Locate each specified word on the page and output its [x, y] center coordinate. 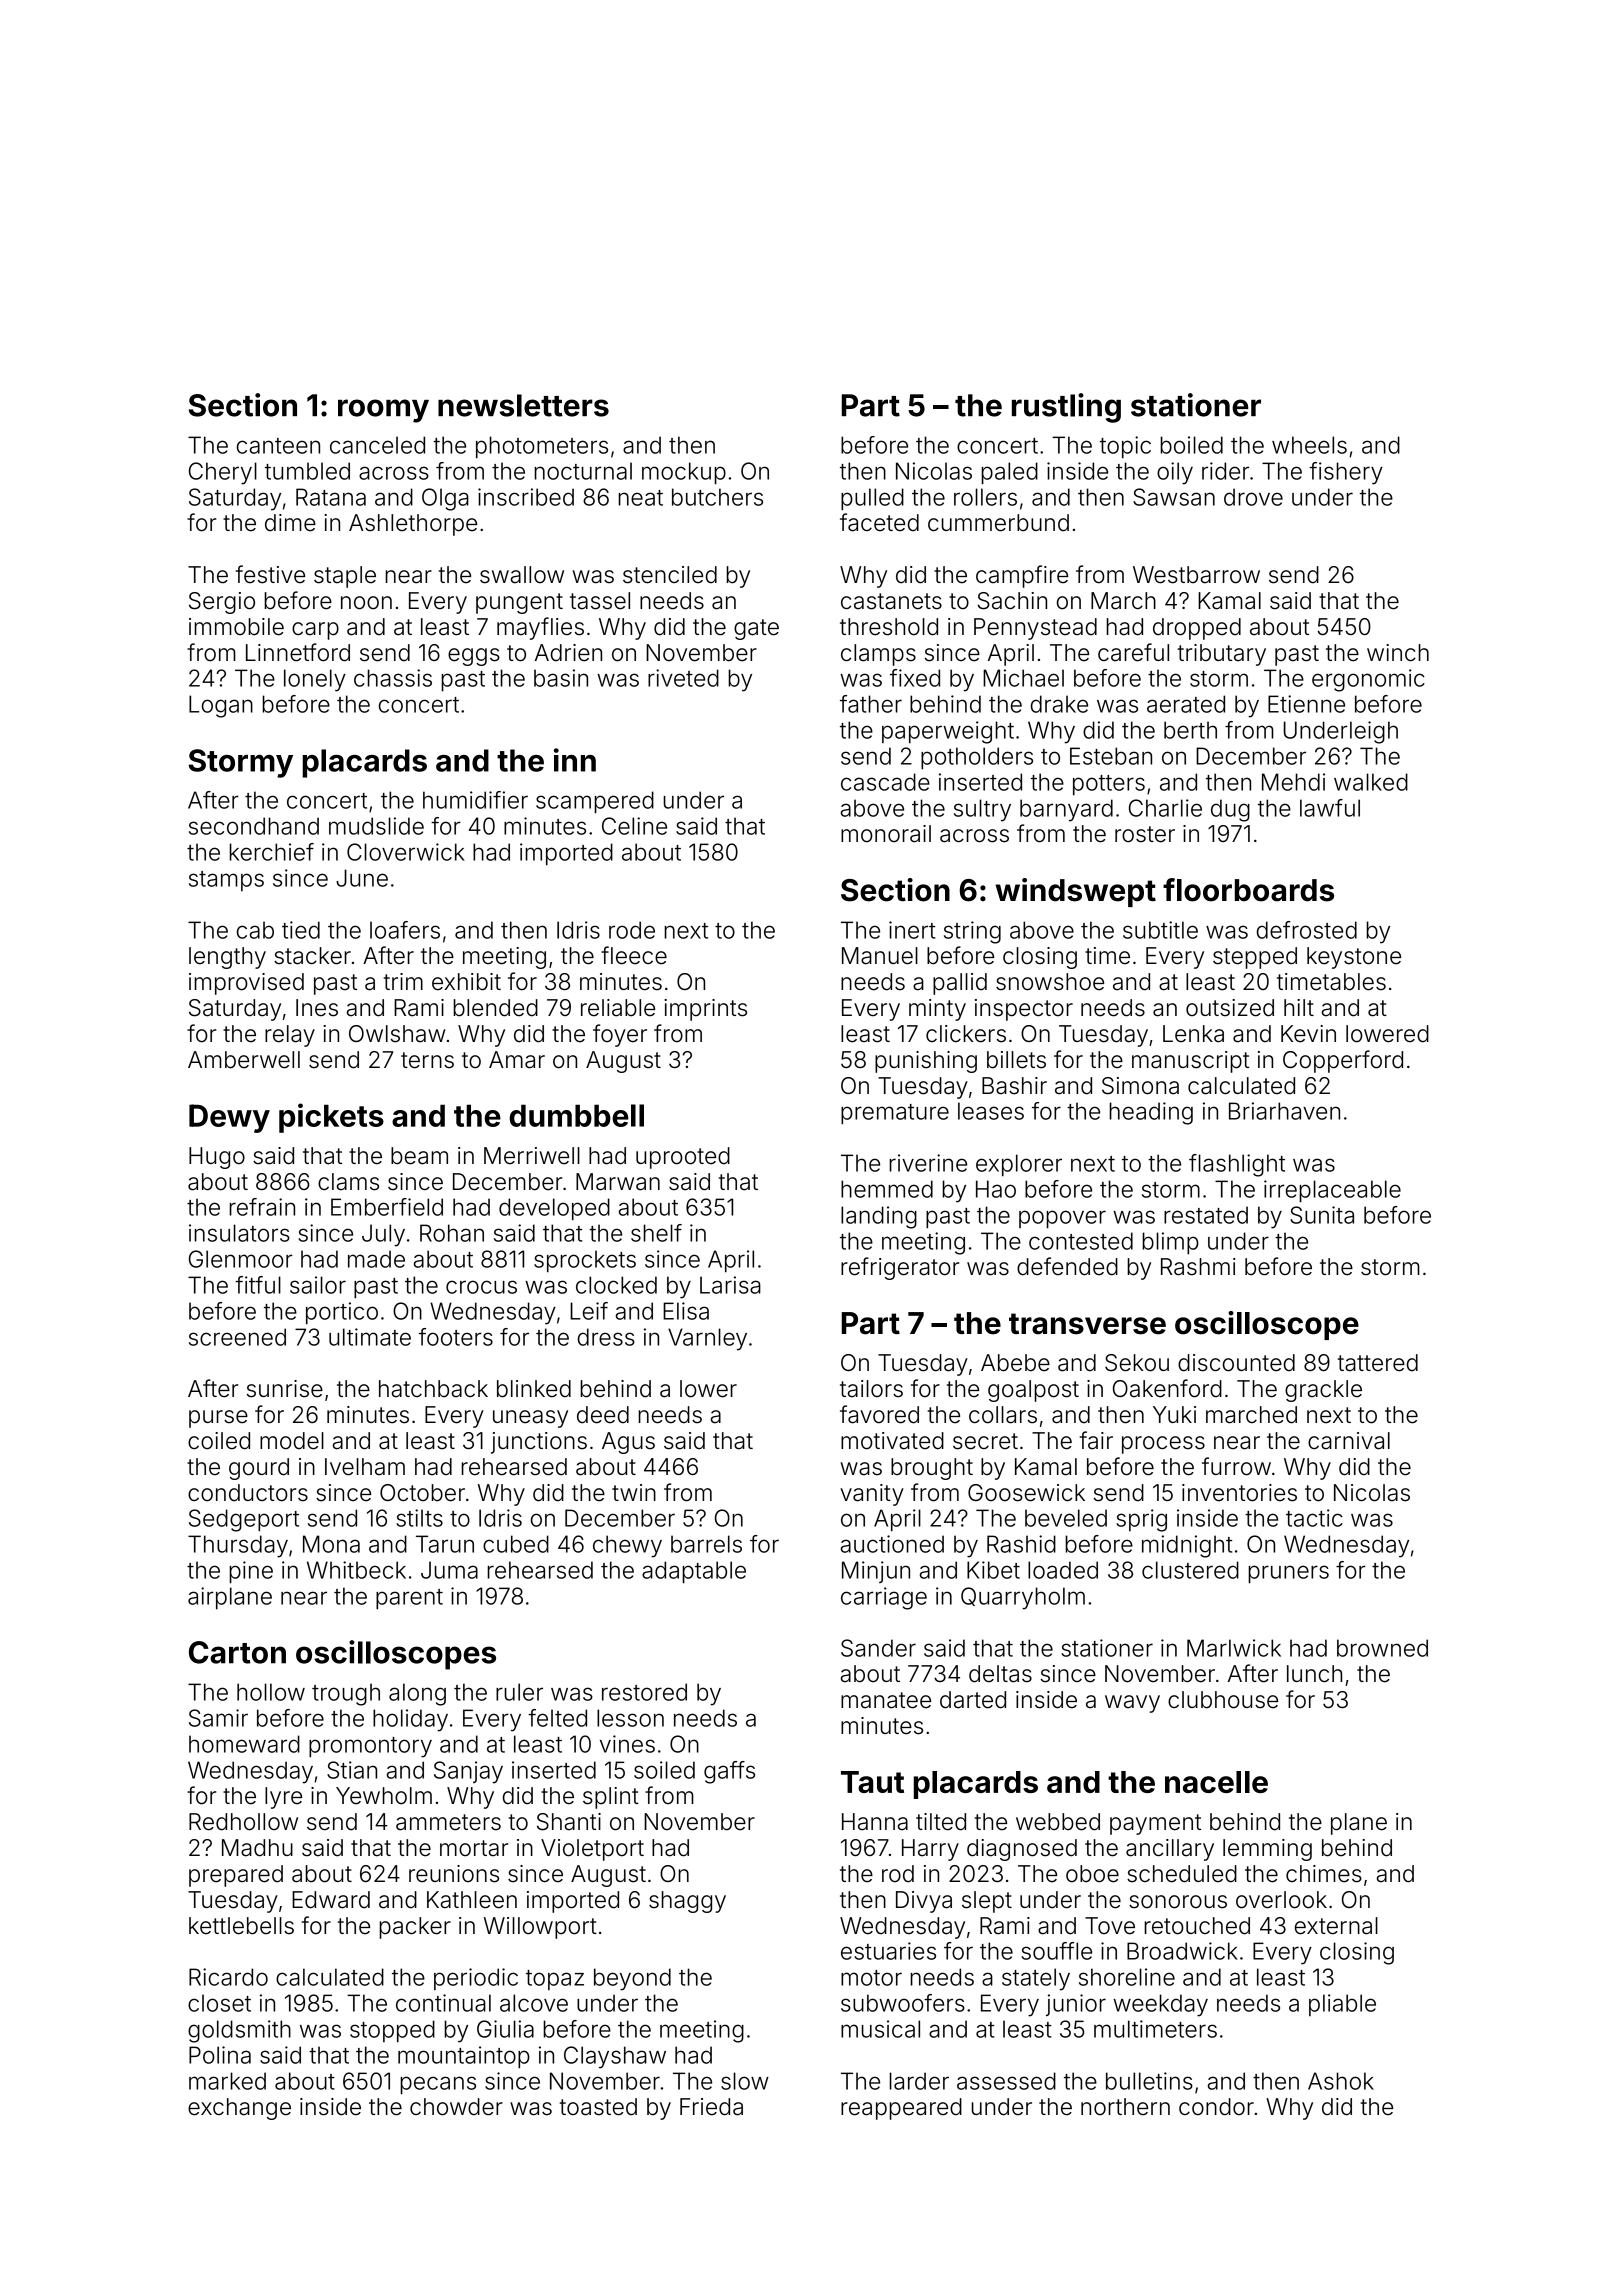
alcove [534, 2003]
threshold [889, 627]
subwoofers [903, 2003]
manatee [886, 1700]
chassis [393, 678]
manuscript [1190, 1062]
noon [366, 603]
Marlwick [1234, 1648]
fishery [1346, 473]
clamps [878, 655]
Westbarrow [1196, 575]
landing [879, 1217]
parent [409, 1599]
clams [348, 1182]
